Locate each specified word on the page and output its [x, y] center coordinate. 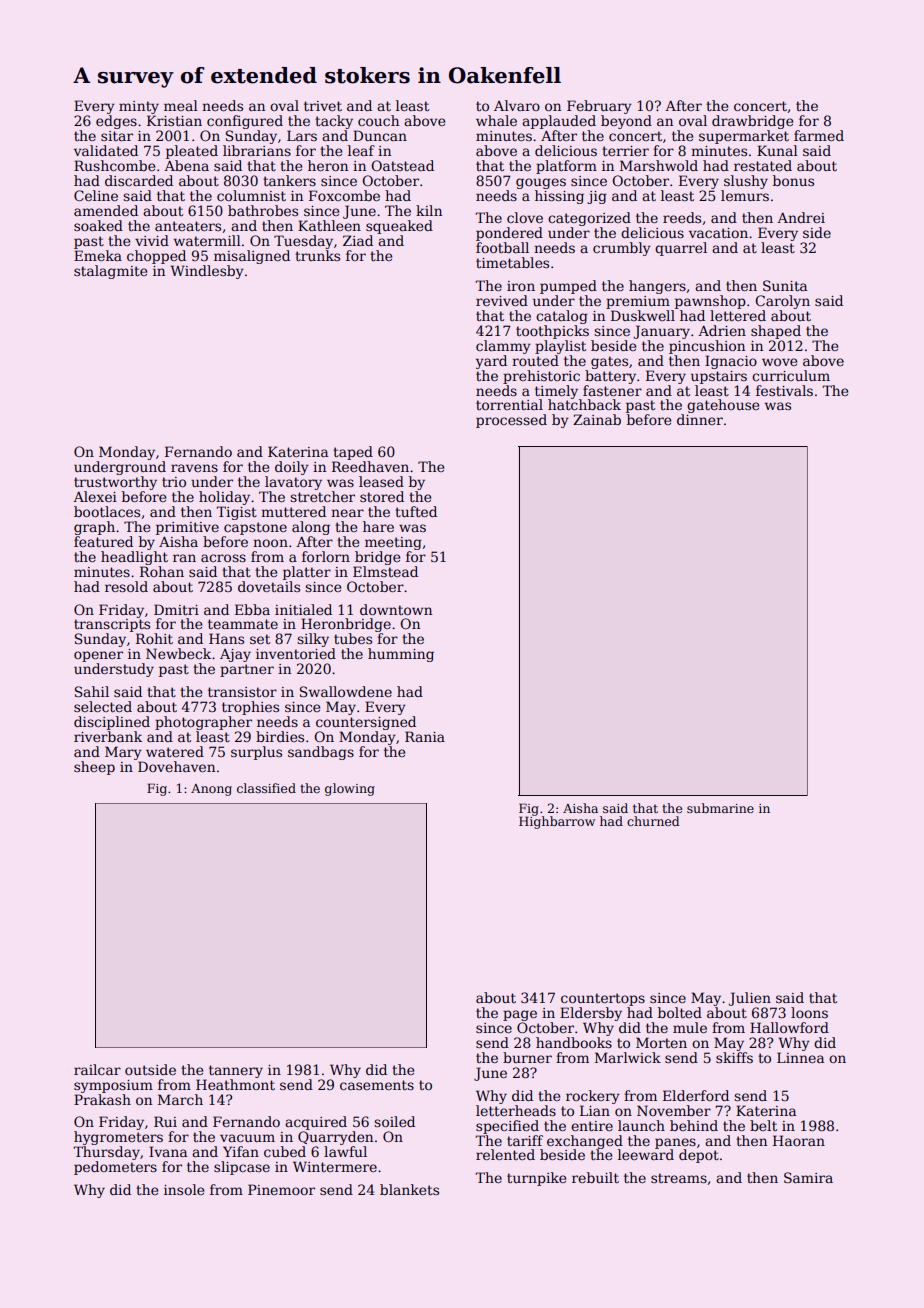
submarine [720, 808]
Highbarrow [557, 822]
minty [139, 107]
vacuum [247, 1138]
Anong [211, 790]
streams [679, 1178]
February [599, 107]
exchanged [585, 1142]
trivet [323, 106]
